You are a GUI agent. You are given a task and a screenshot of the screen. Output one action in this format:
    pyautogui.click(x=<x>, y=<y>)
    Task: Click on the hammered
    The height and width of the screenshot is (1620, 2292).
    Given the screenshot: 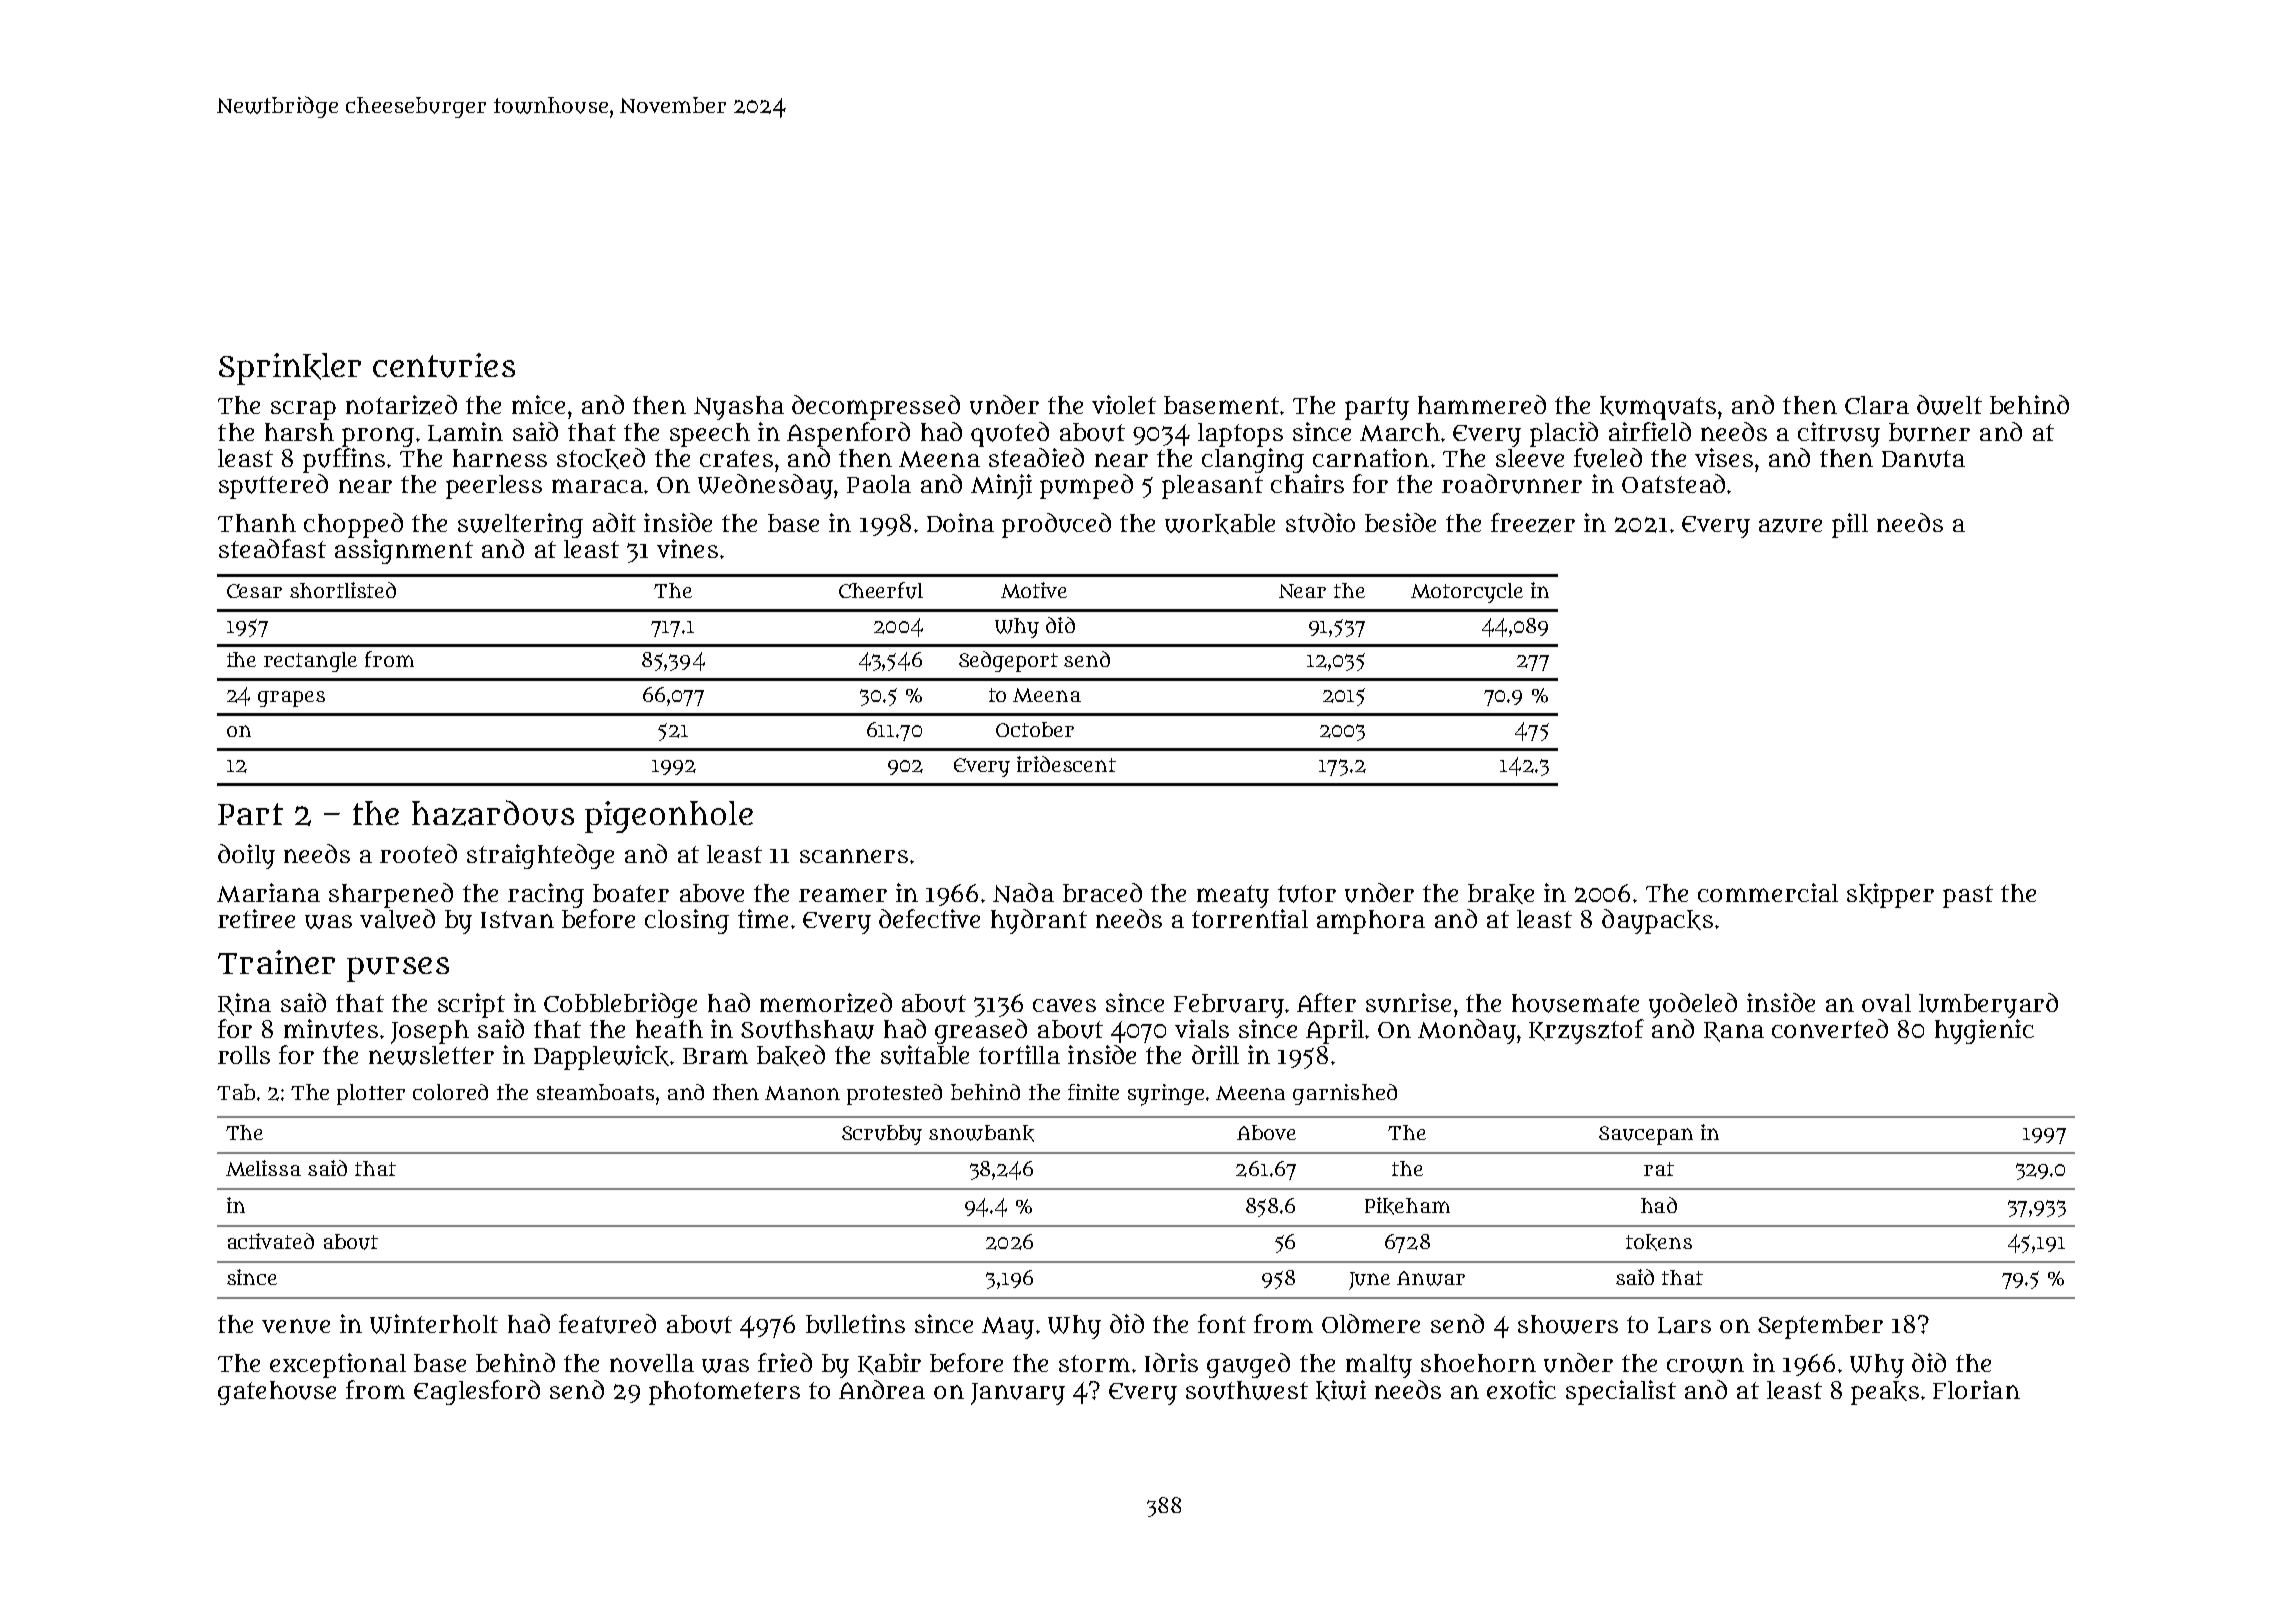 What is the action you would take?
    pyautogui.click(x=1482, y=404)
